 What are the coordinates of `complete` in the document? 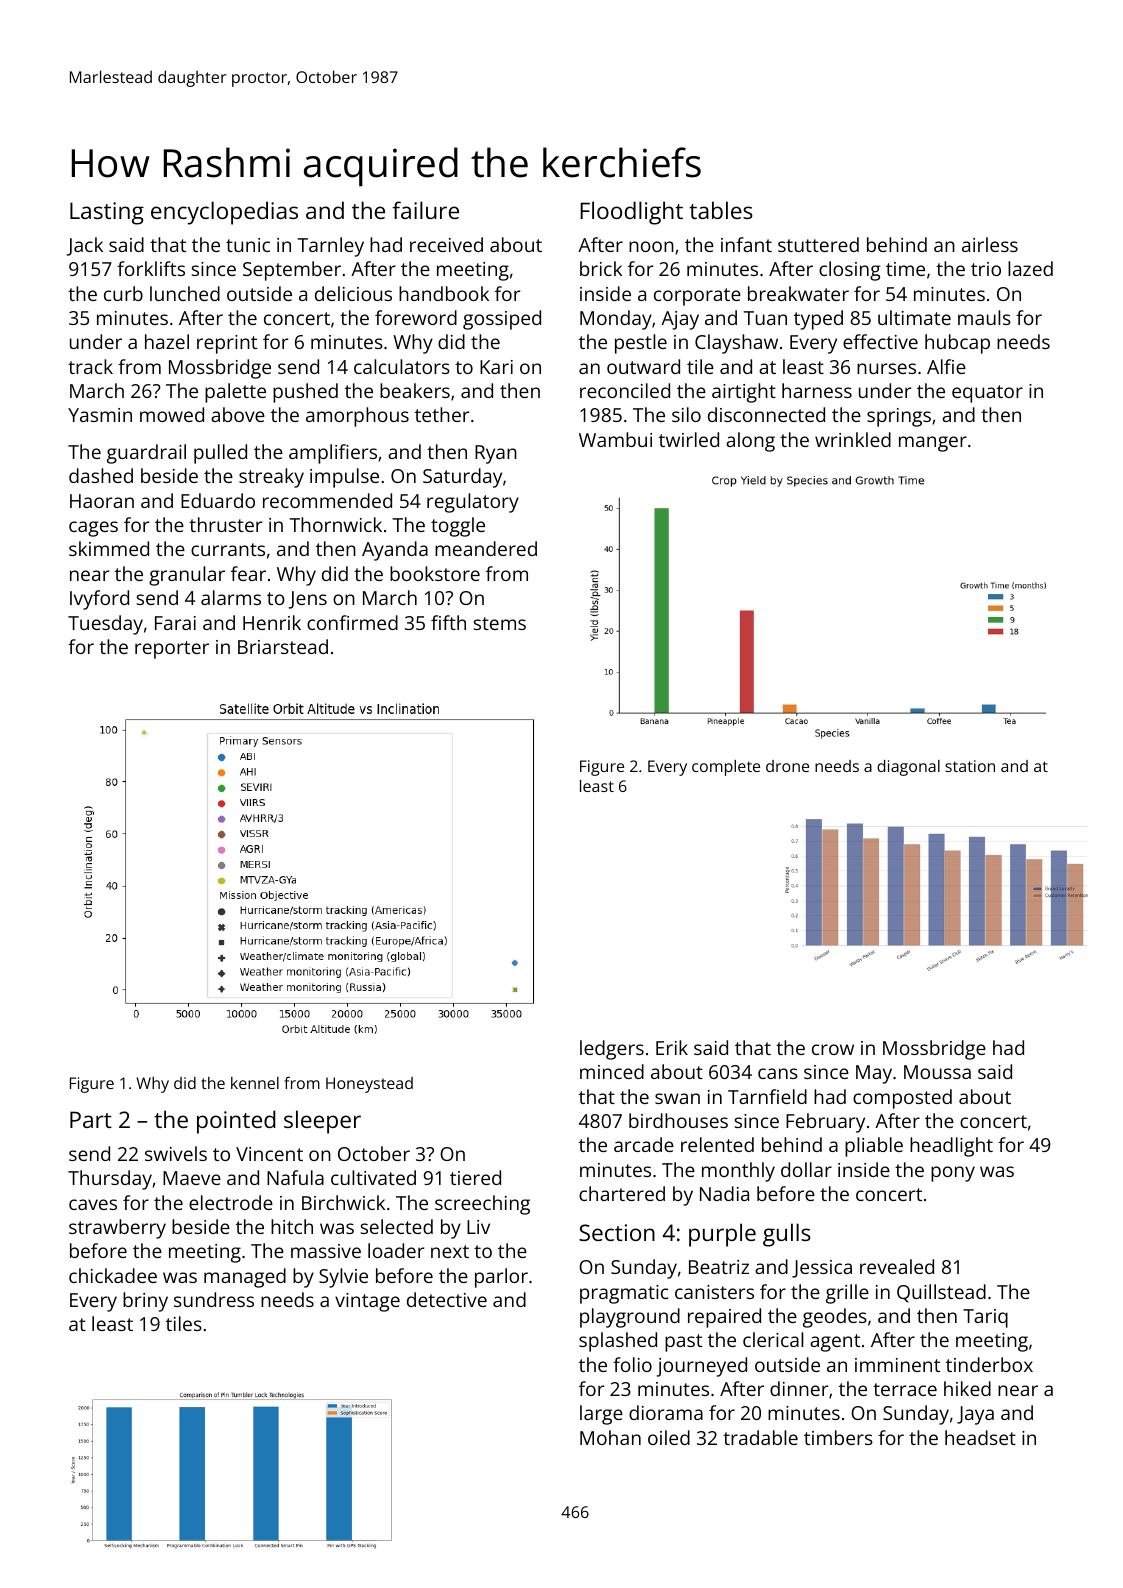 It's located at (726, 768).
